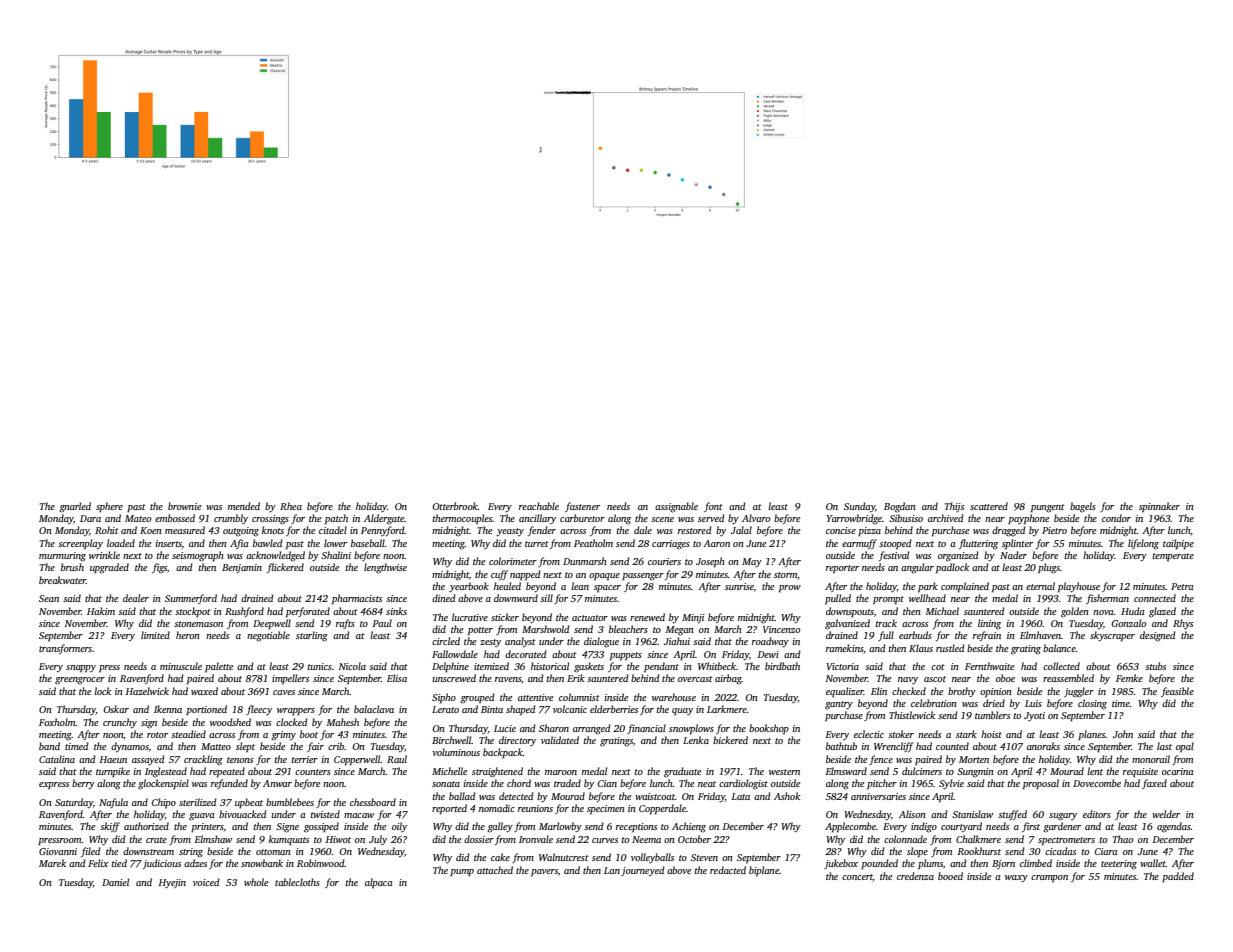 The image size is (1233, 952). What do you see at coordinates (689, 827) in the screenshot?
I see `Achieng` at bounding box center [689, 827].
